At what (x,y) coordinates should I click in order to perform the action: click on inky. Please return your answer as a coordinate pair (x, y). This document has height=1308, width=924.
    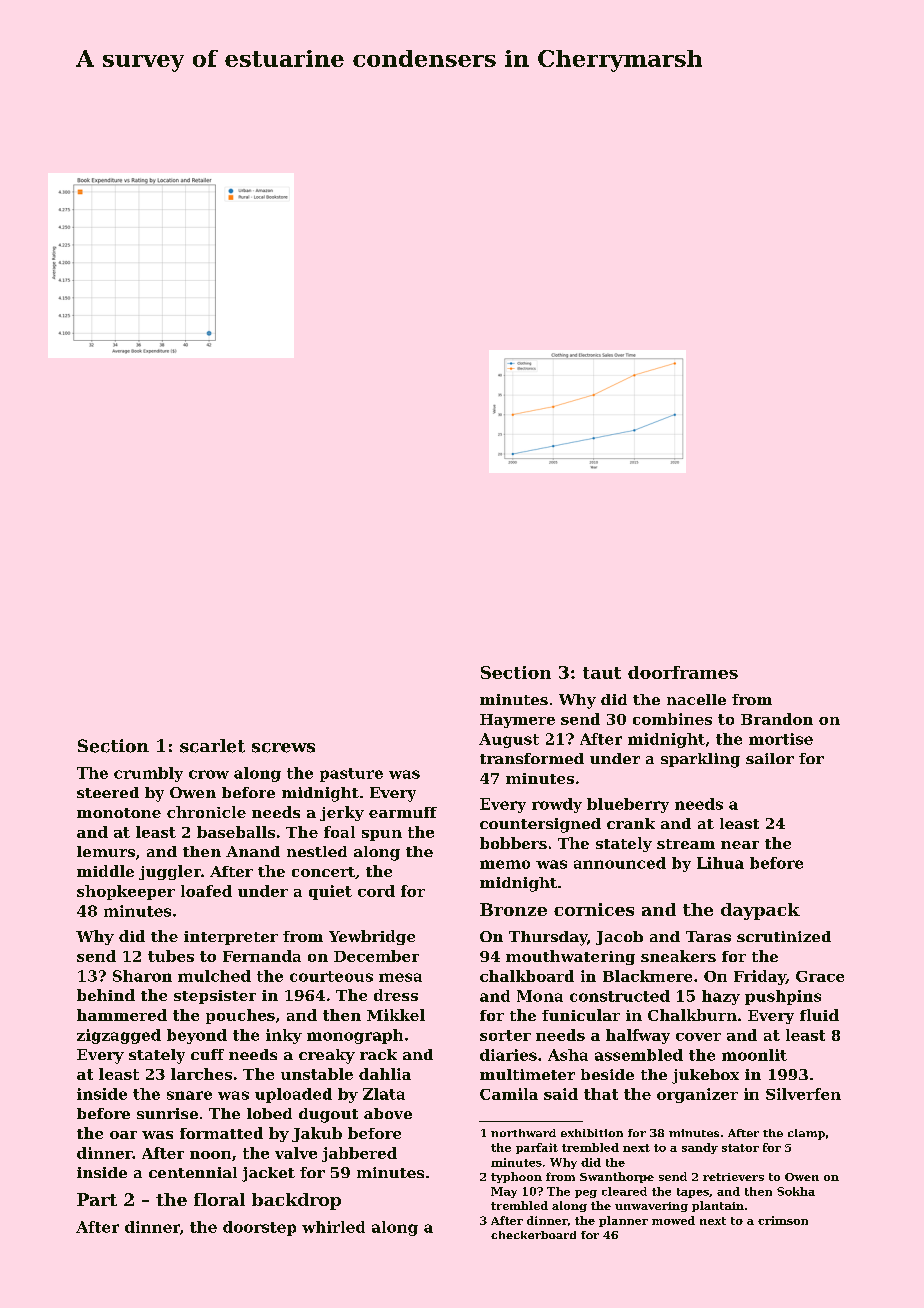
    Looking at the image, I should click on (284, 1036).
